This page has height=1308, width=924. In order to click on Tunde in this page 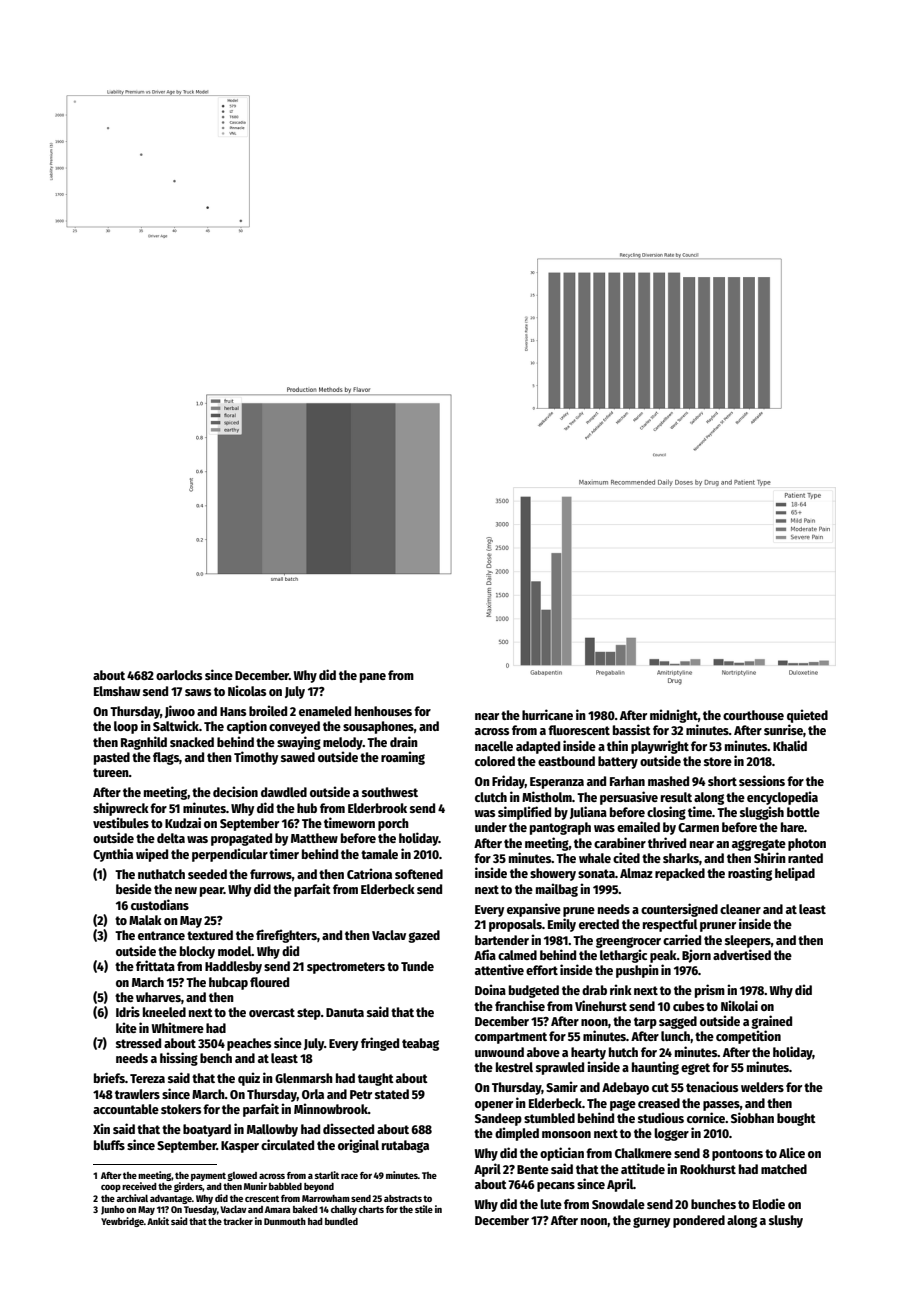, I will do `click(417, 966)`.
